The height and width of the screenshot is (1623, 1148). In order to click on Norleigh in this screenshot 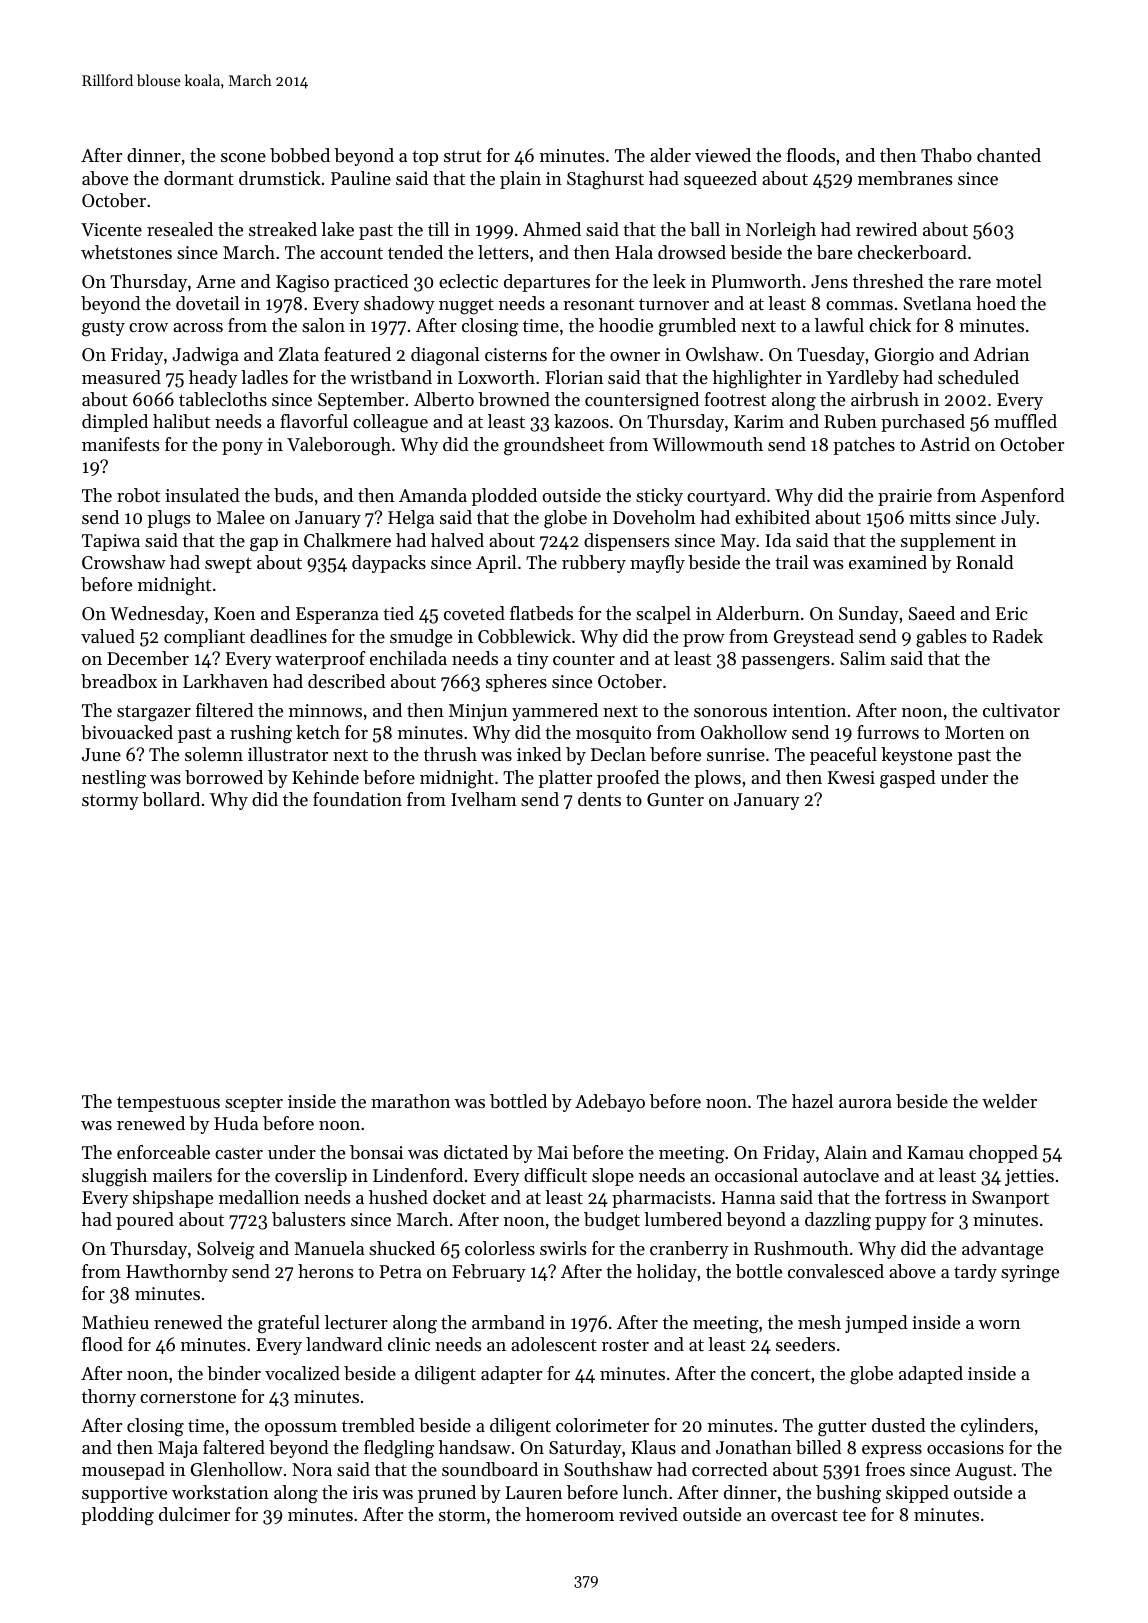, I will do `click(781, 231)`.
